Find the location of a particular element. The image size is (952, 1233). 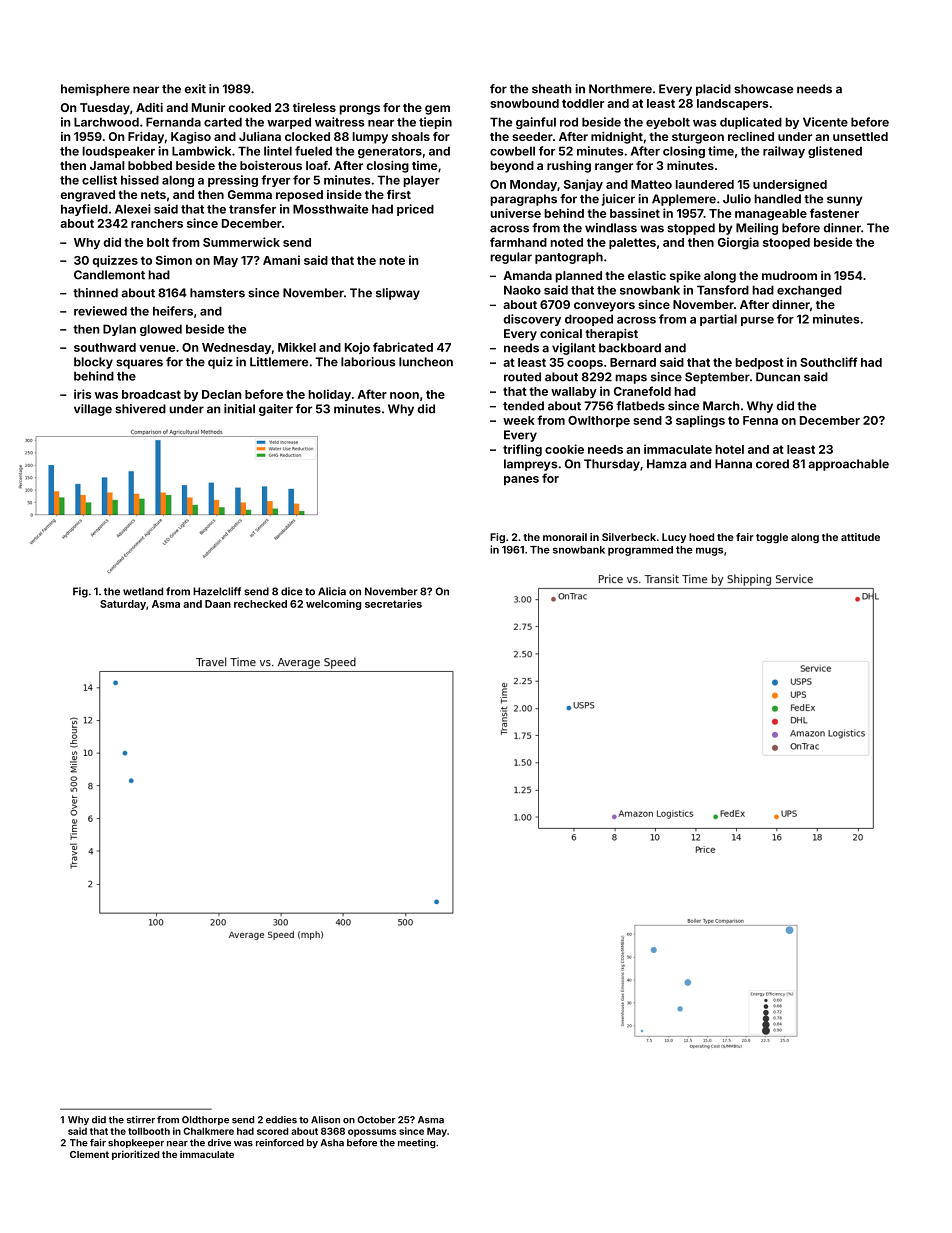

cowbell is located at coordinates (512, 151).
